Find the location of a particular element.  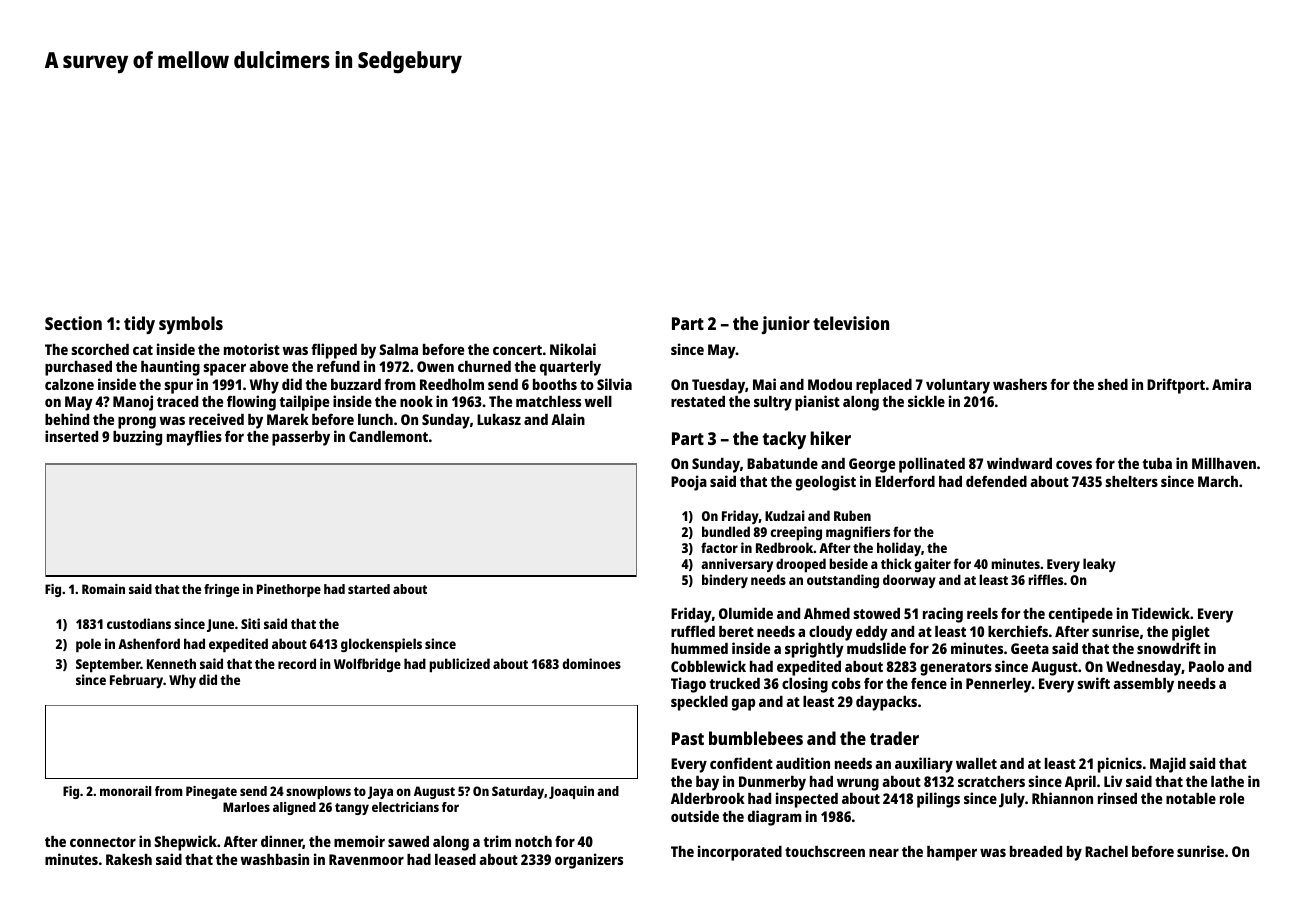

inserted is located at coordinates (71, 436).
